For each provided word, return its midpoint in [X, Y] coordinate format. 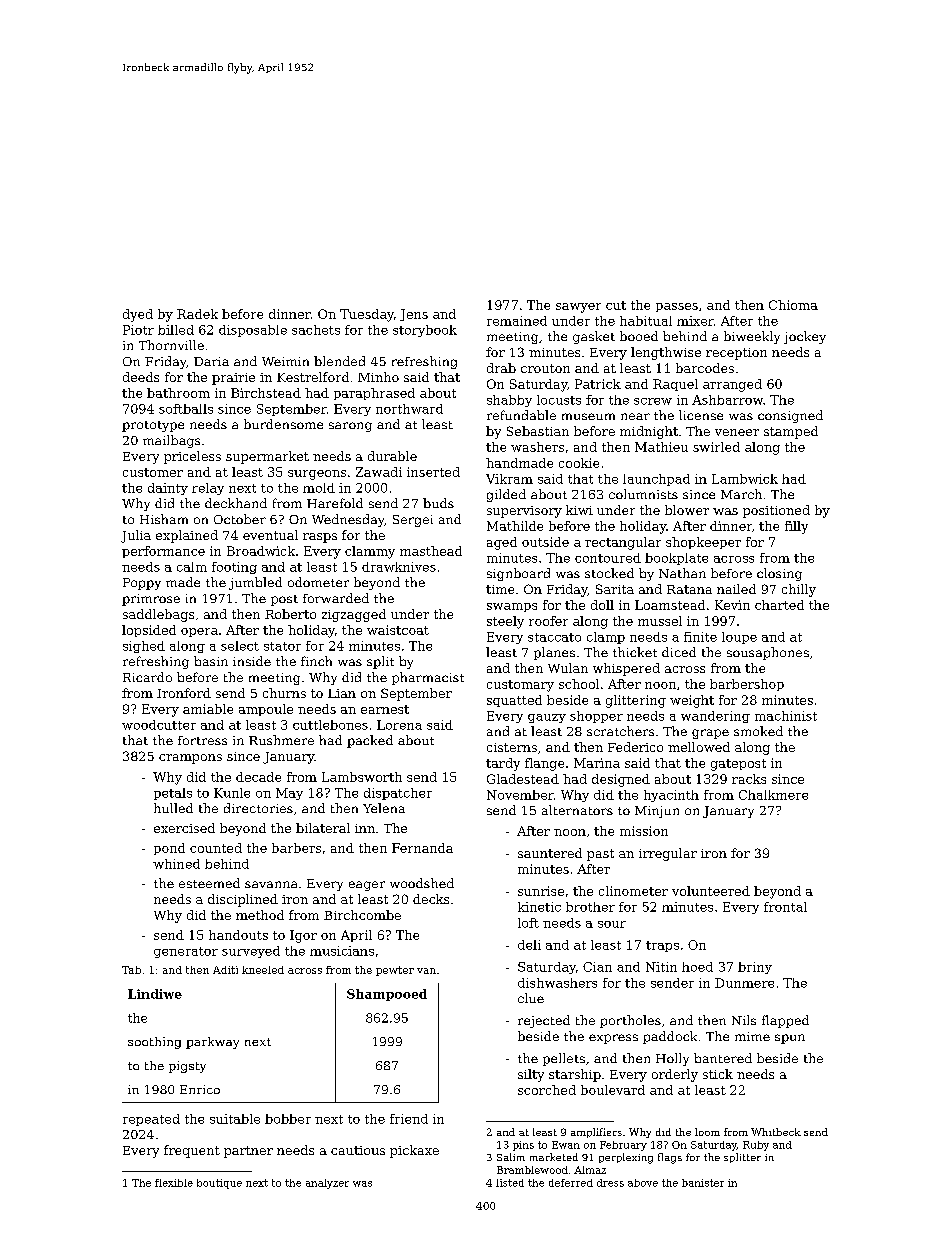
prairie [233, 379]
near [635, 416]
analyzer [327, 1184]
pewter [395, 971]
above [643, 1183]
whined [176, 864]
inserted [433, 472]
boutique [219, 1184]
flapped [785, 1021]
